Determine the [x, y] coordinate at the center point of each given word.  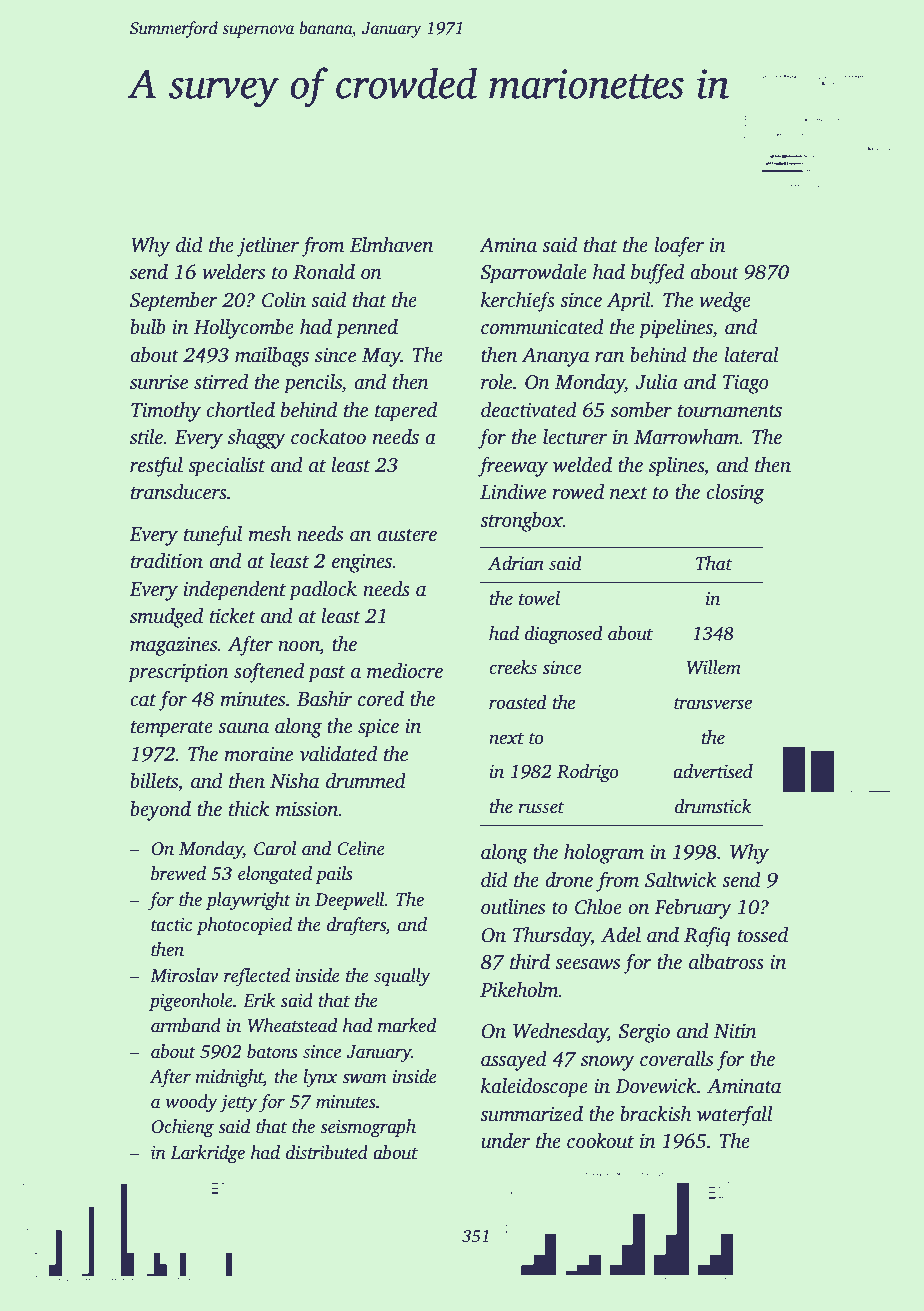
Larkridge [207, 1154]
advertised [713, 771]
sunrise [159, 382]
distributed [327, 1152]
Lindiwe [513, 492]
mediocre [405, 671]
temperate [172, 729]
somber [641, 410]
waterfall [735, 1115]
